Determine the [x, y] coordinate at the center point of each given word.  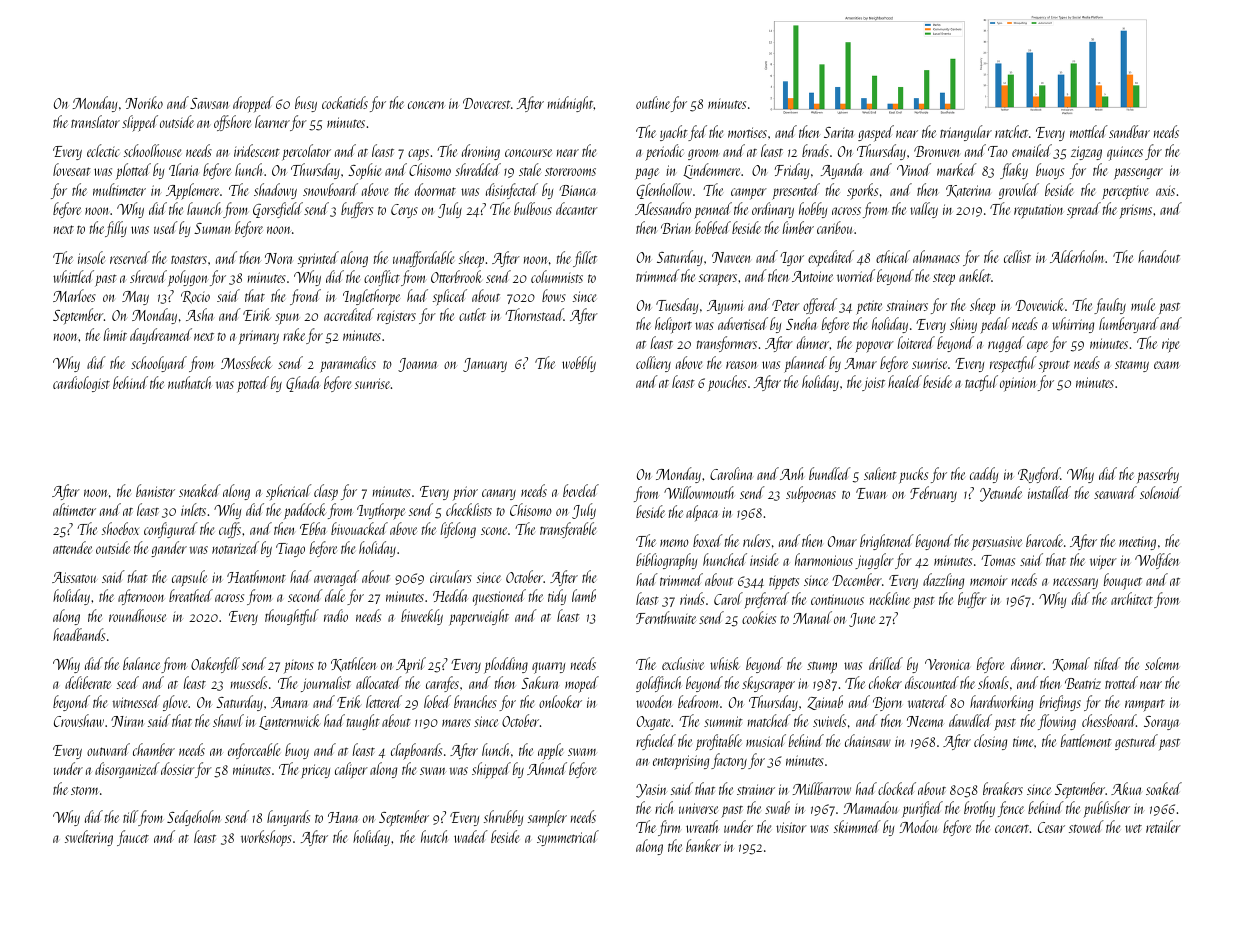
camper [749, 194]
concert [1012, 829]
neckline [890, 598]
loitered [916, 342]
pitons [299, 666]
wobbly [579, 364]
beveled [581, 490]
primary [258, 337]
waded [471, 836]
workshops [266, 838]
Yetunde [1001, 494]
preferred [766, 600]
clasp [326, 492]
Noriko [144, 102]
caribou [834, 227]
